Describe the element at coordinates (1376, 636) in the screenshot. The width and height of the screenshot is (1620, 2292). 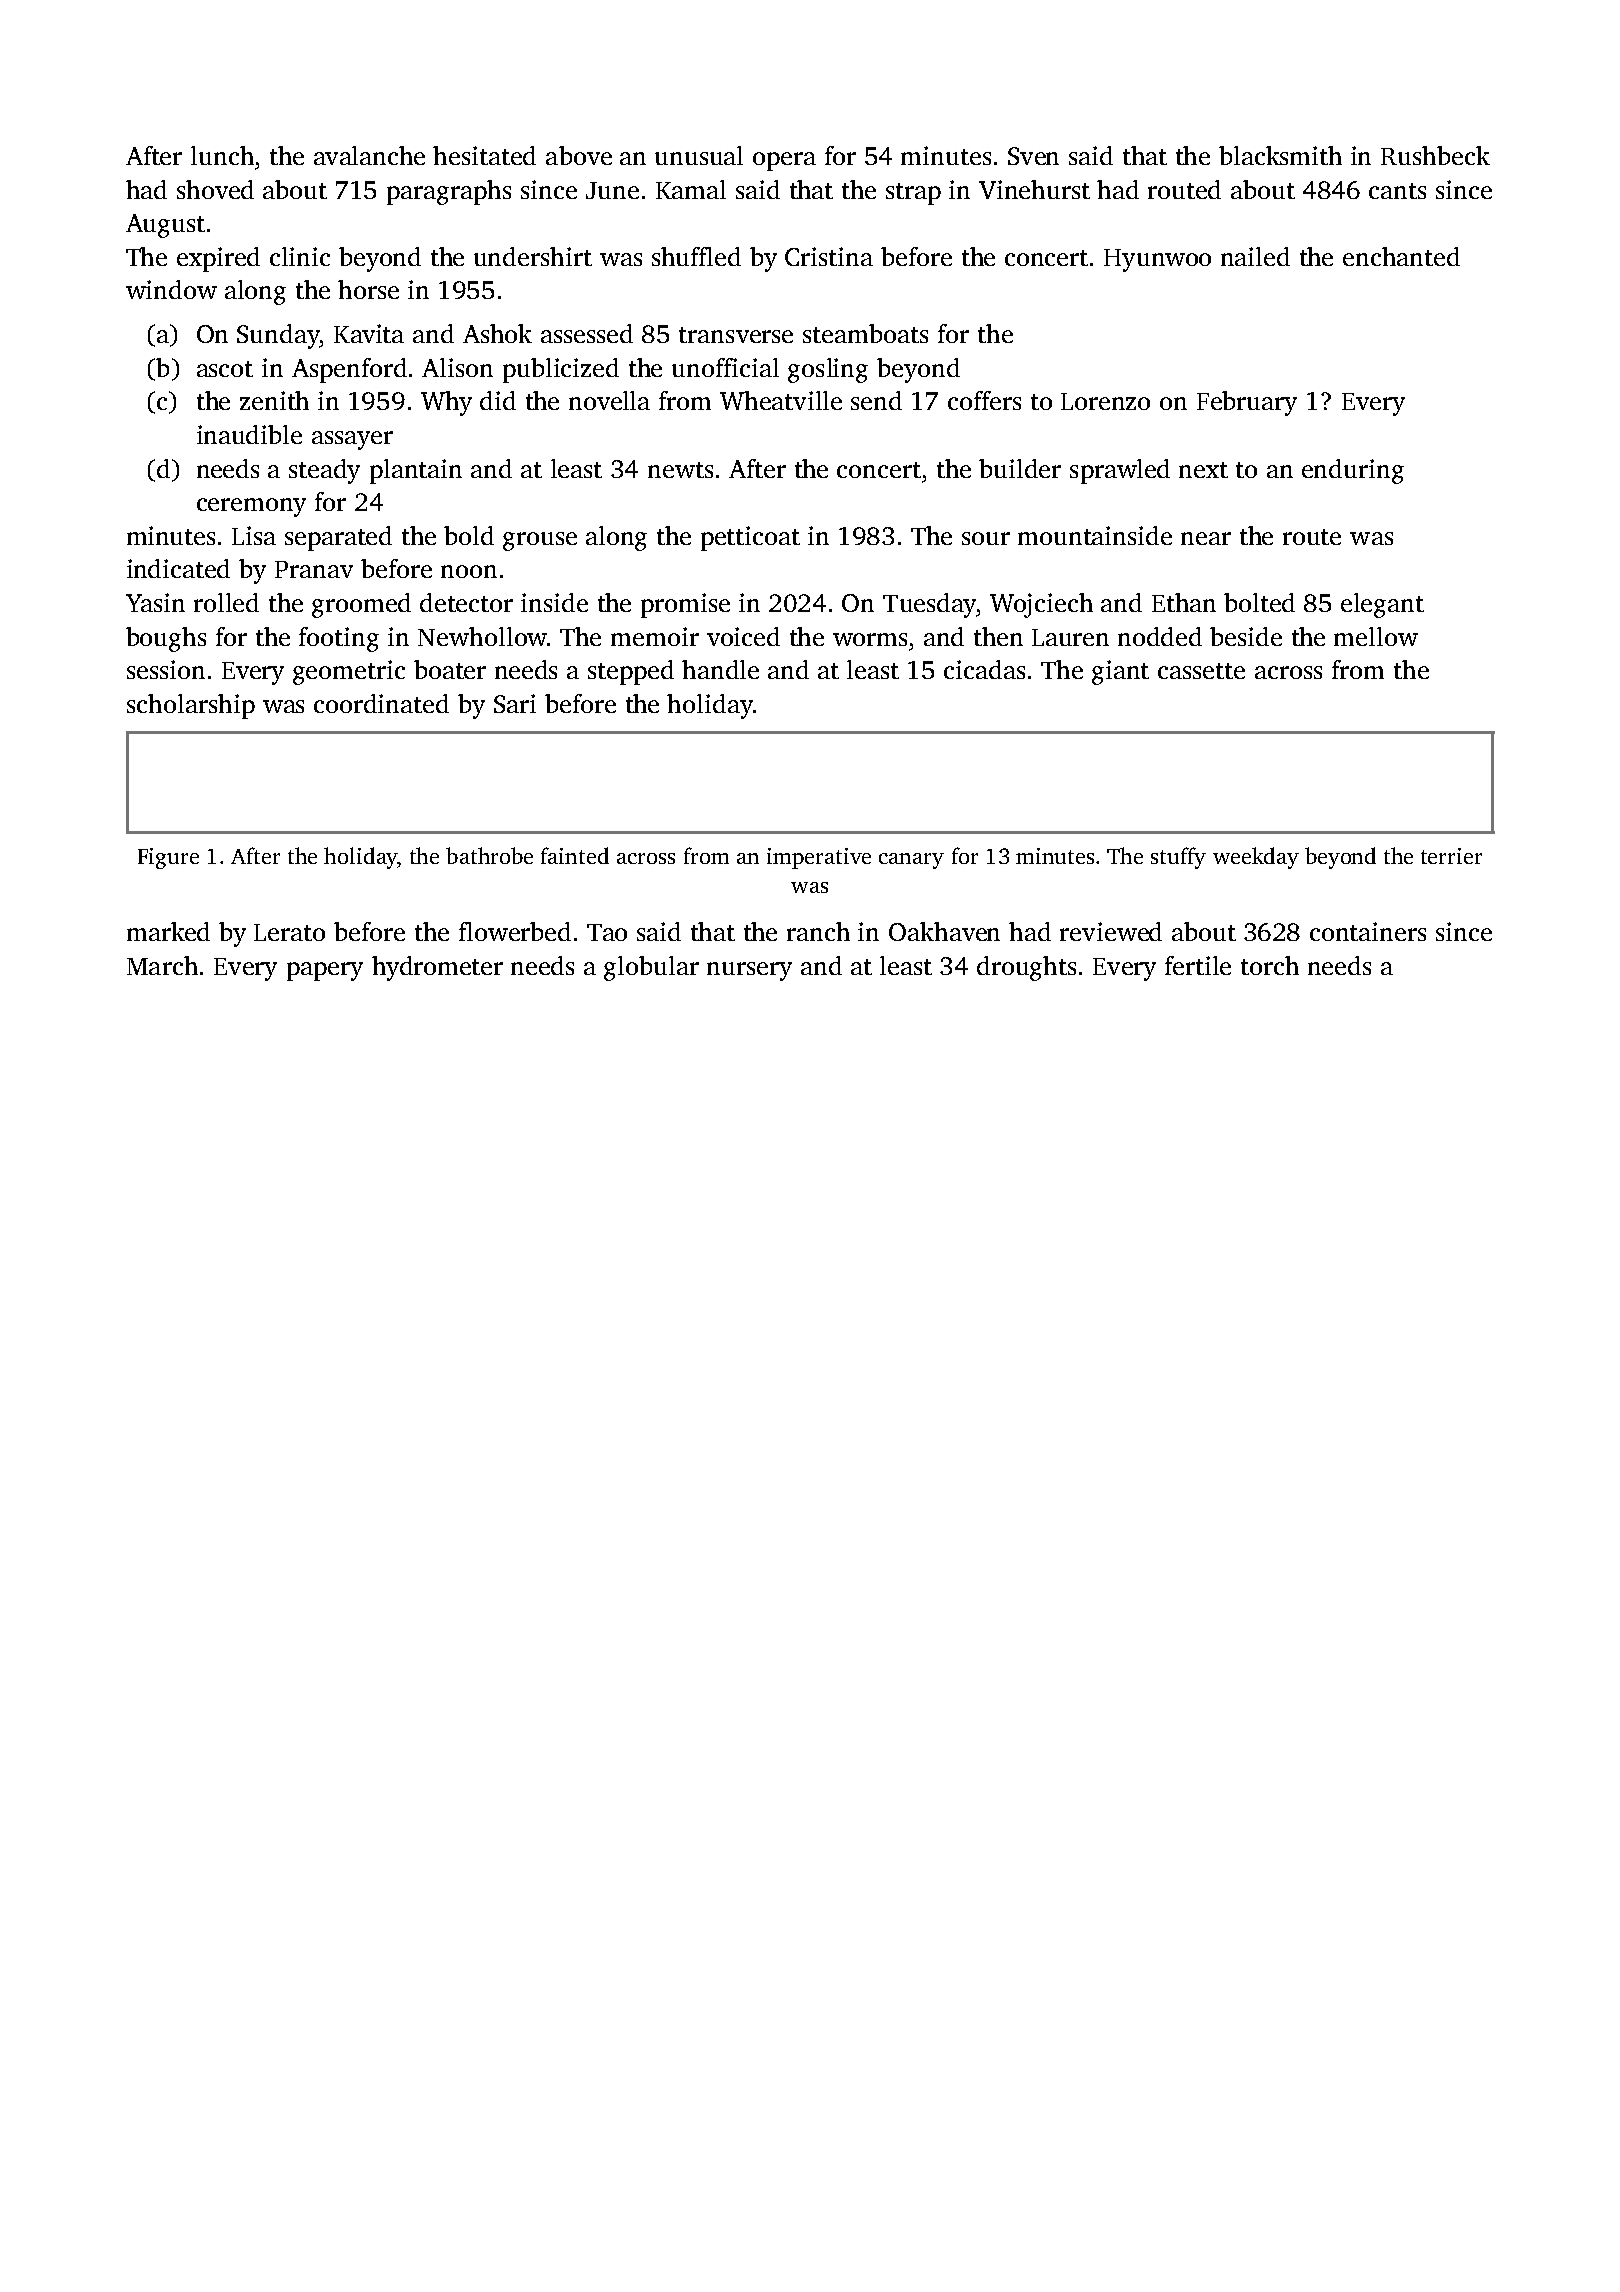
I see `mellow` at that location.
